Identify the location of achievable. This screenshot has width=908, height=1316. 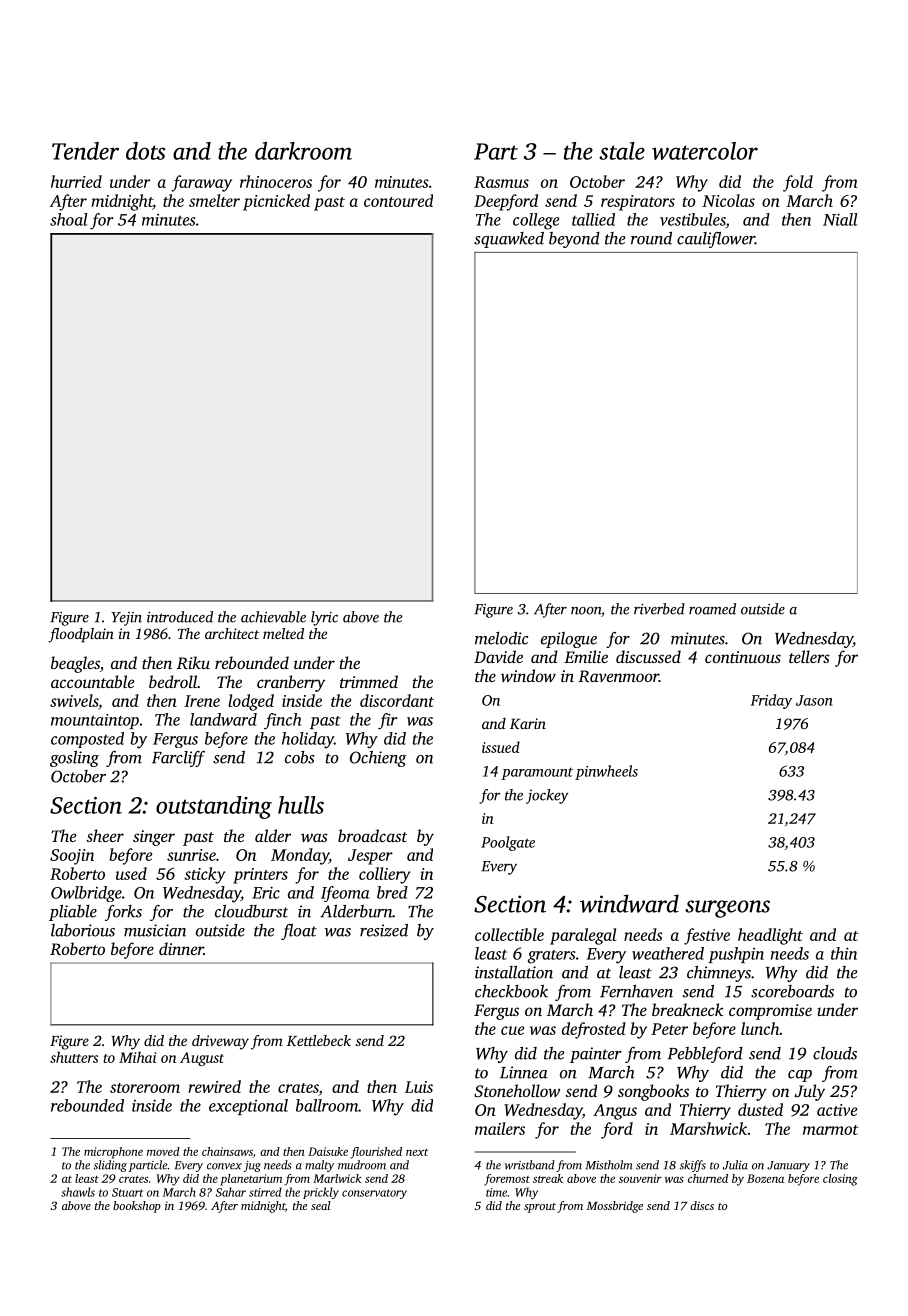
(273, 617).
